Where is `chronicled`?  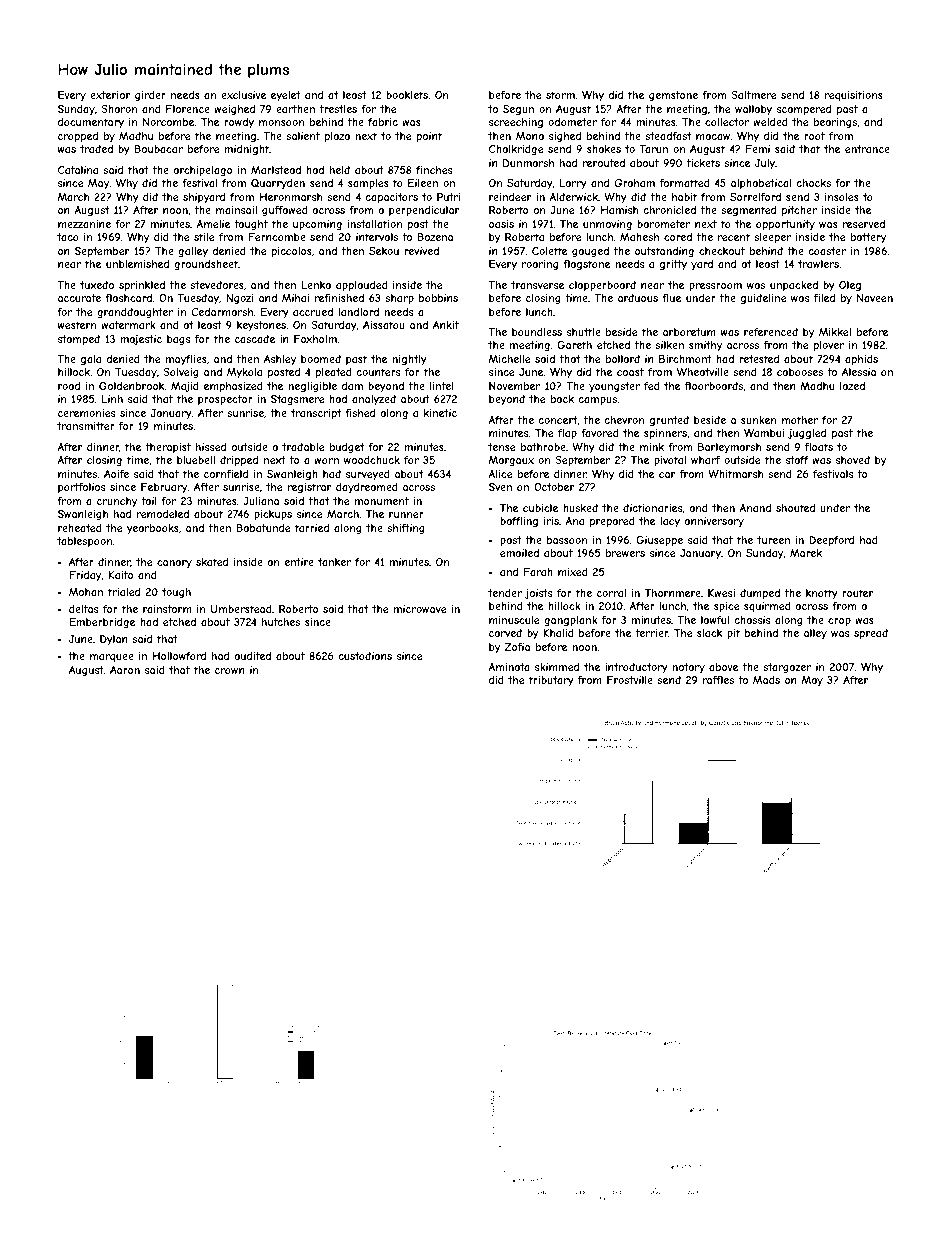 chronicled is located at coordinates (669, 210).
